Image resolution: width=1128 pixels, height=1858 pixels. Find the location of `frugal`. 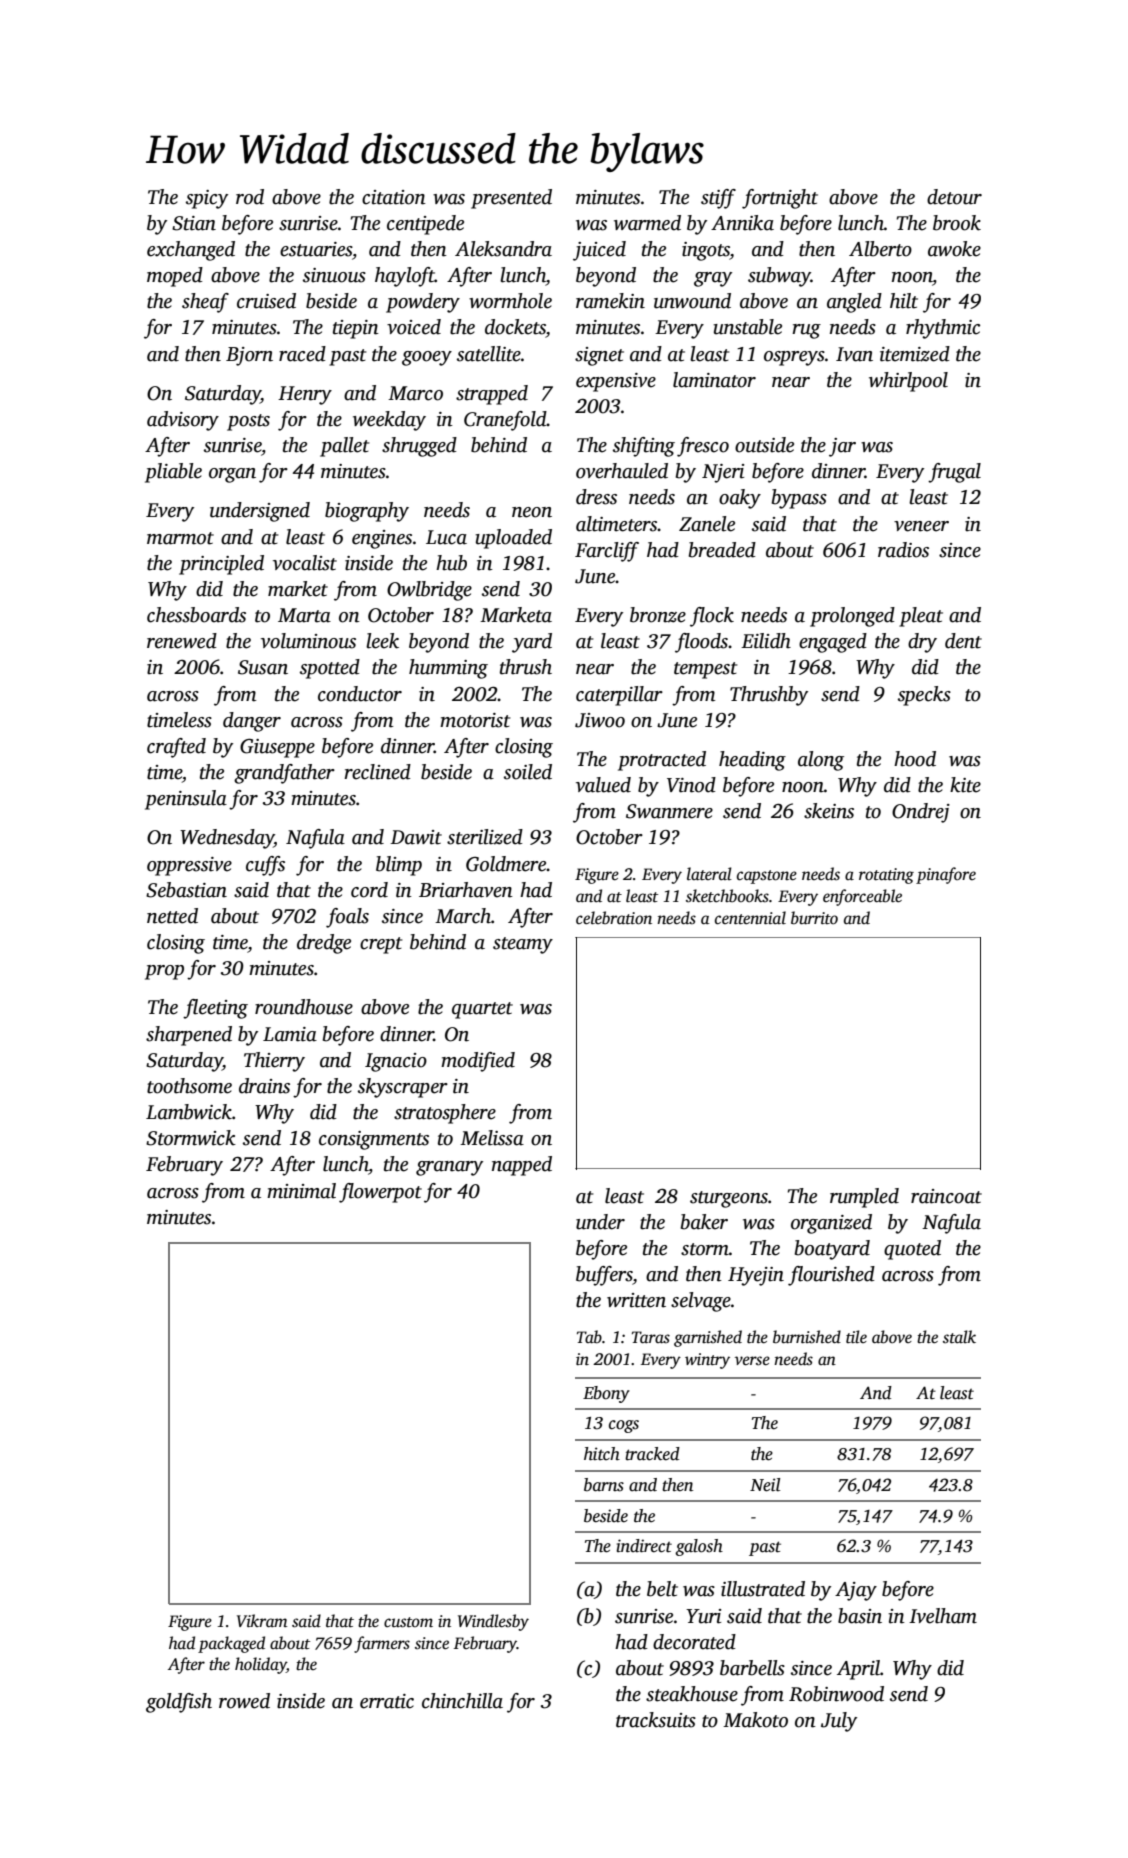

frugal is located at coordinates (954, 473).
